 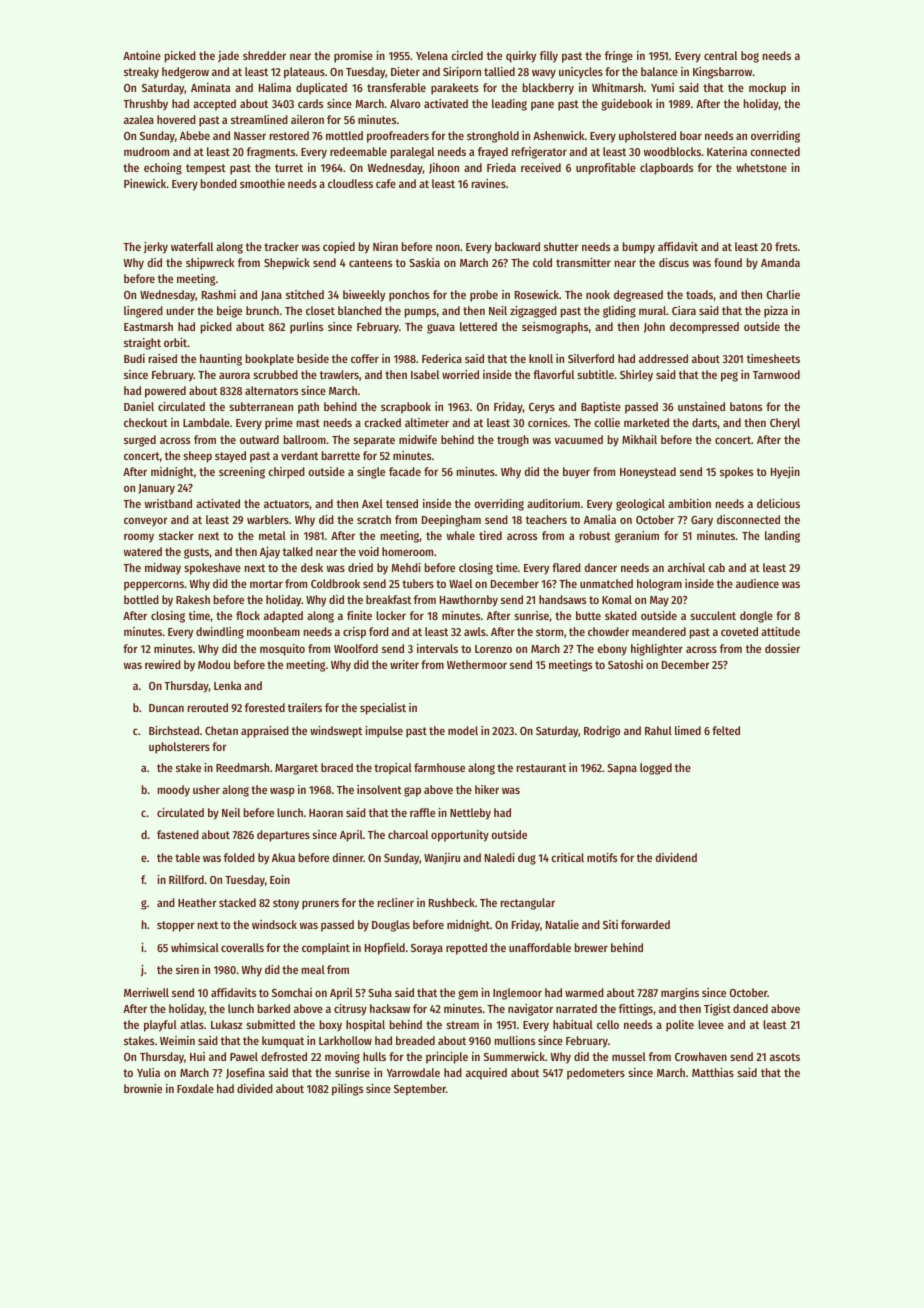 I want to click on Deepingham, so click(x=451, y=521).
